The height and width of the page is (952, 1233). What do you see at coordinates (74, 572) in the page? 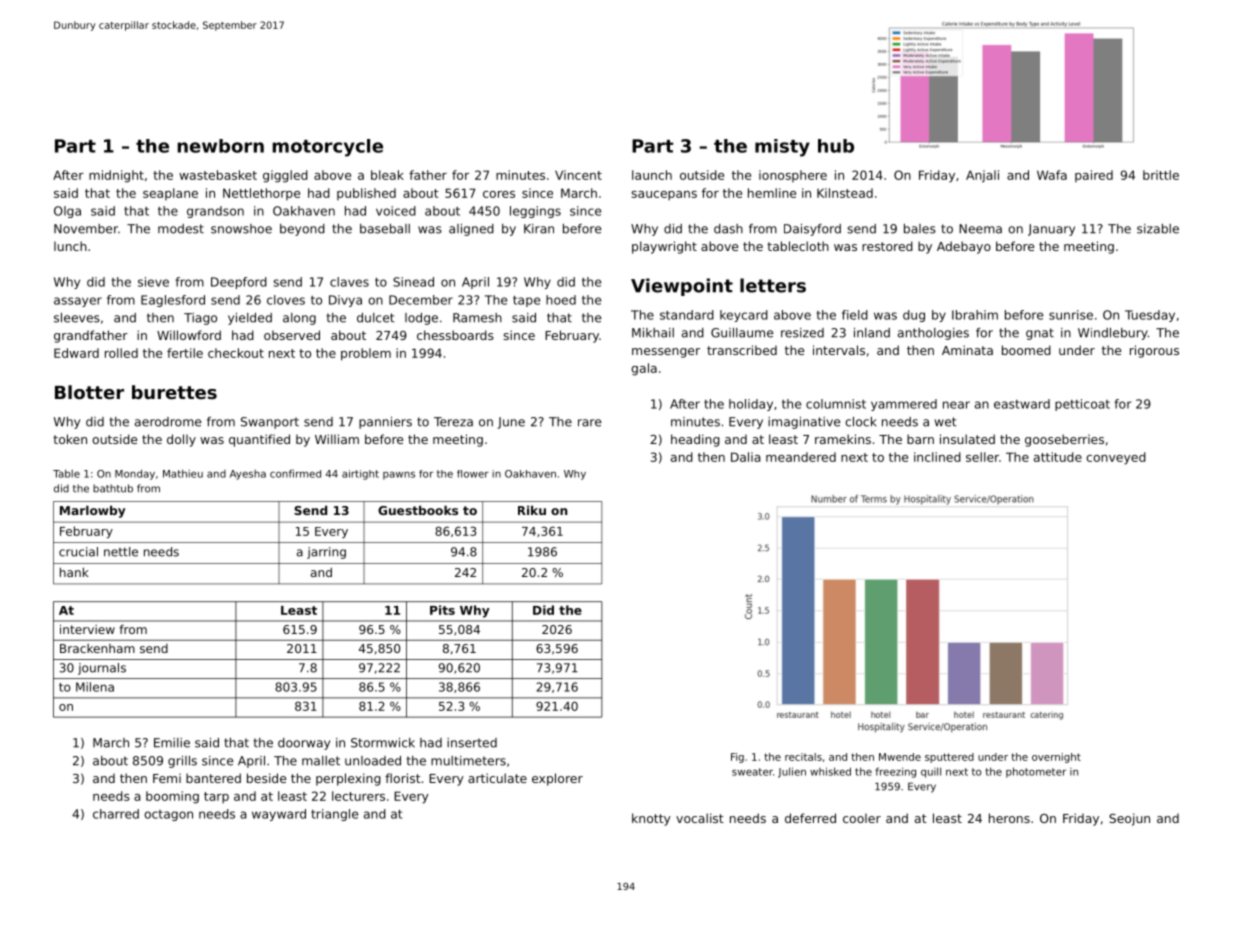
I see `hank` at bounding box center [74, 572].
